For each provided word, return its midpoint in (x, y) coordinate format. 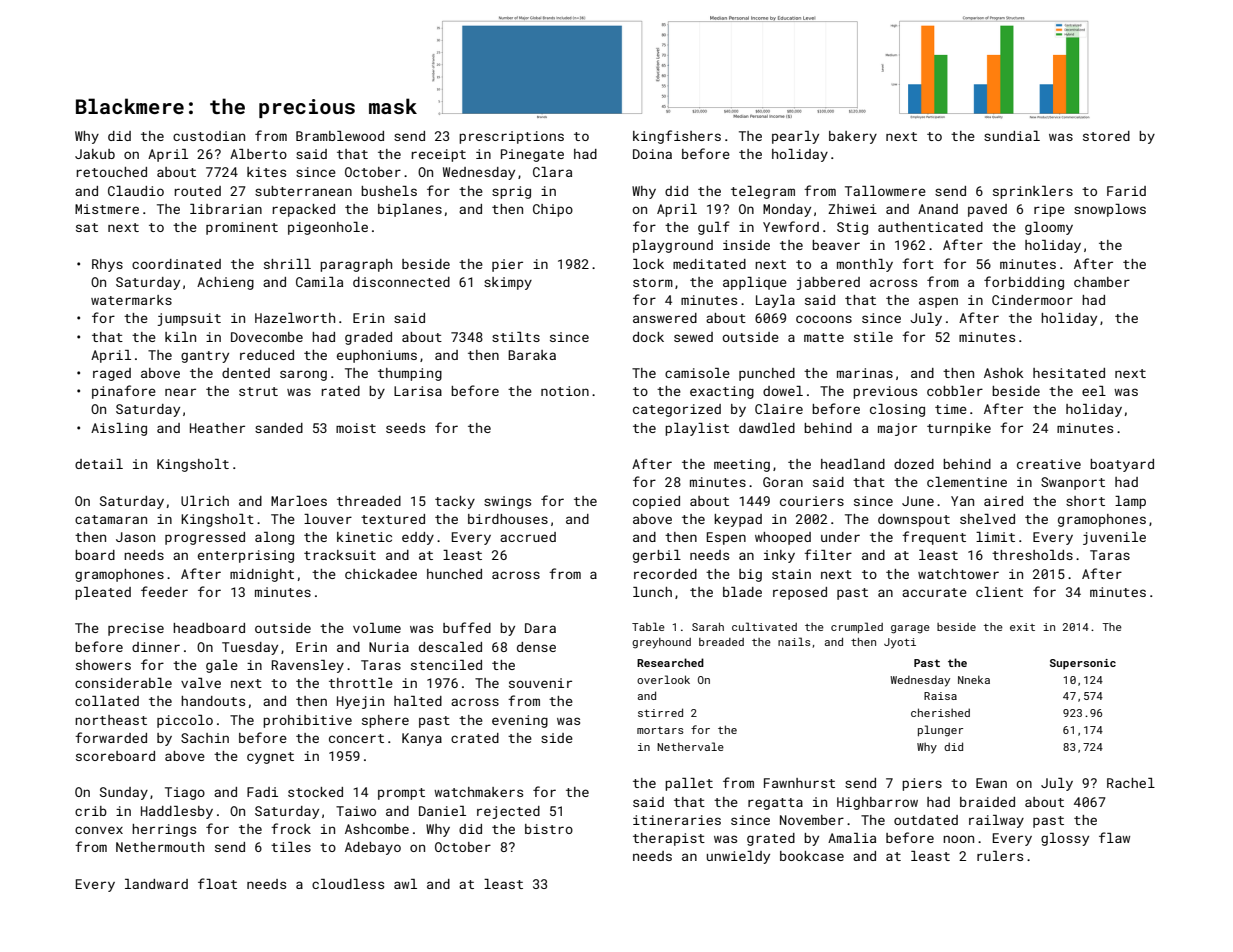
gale (222, 666)
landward (156, 884)
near (180, 392)
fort (918, 263)
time (951, 409)
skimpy (508, 283)
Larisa (418, 391)
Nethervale (690, 746)
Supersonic (1083, 664)
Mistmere (107, 209)
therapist (669, 839)
